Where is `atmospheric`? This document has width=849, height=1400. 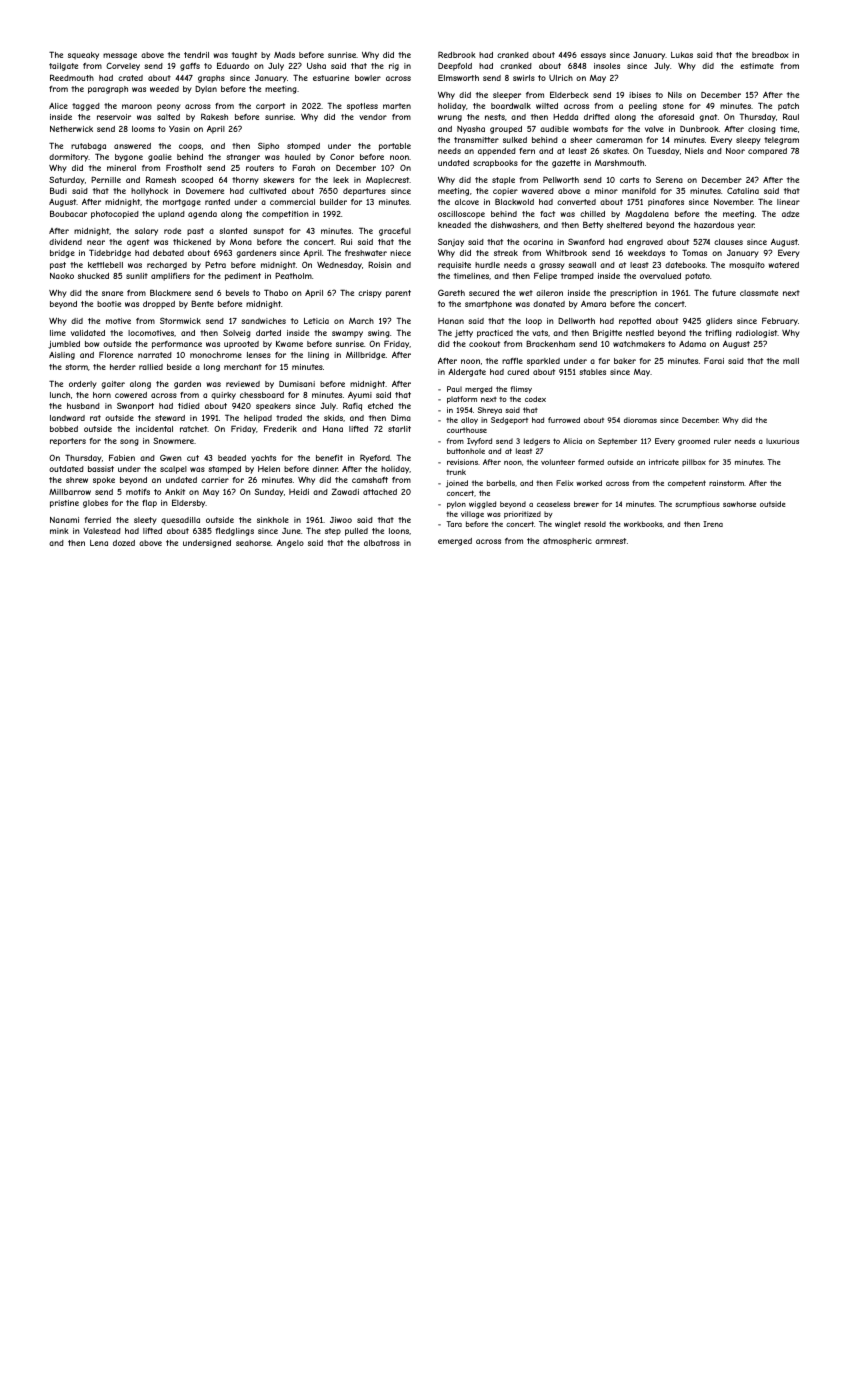 atmospheric is located at coordinates (567, 542).
